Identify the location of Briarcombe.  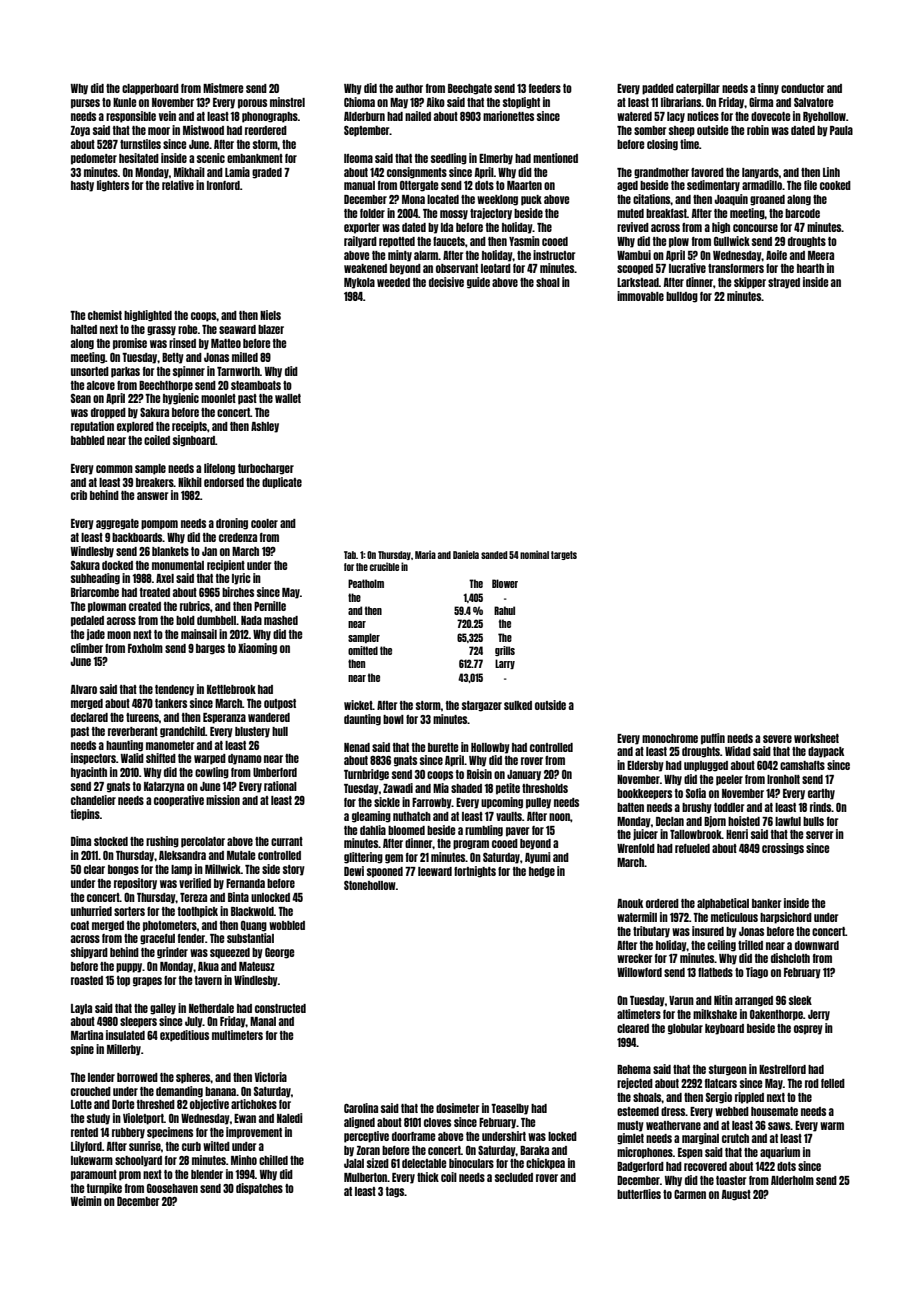
(95, 592).
